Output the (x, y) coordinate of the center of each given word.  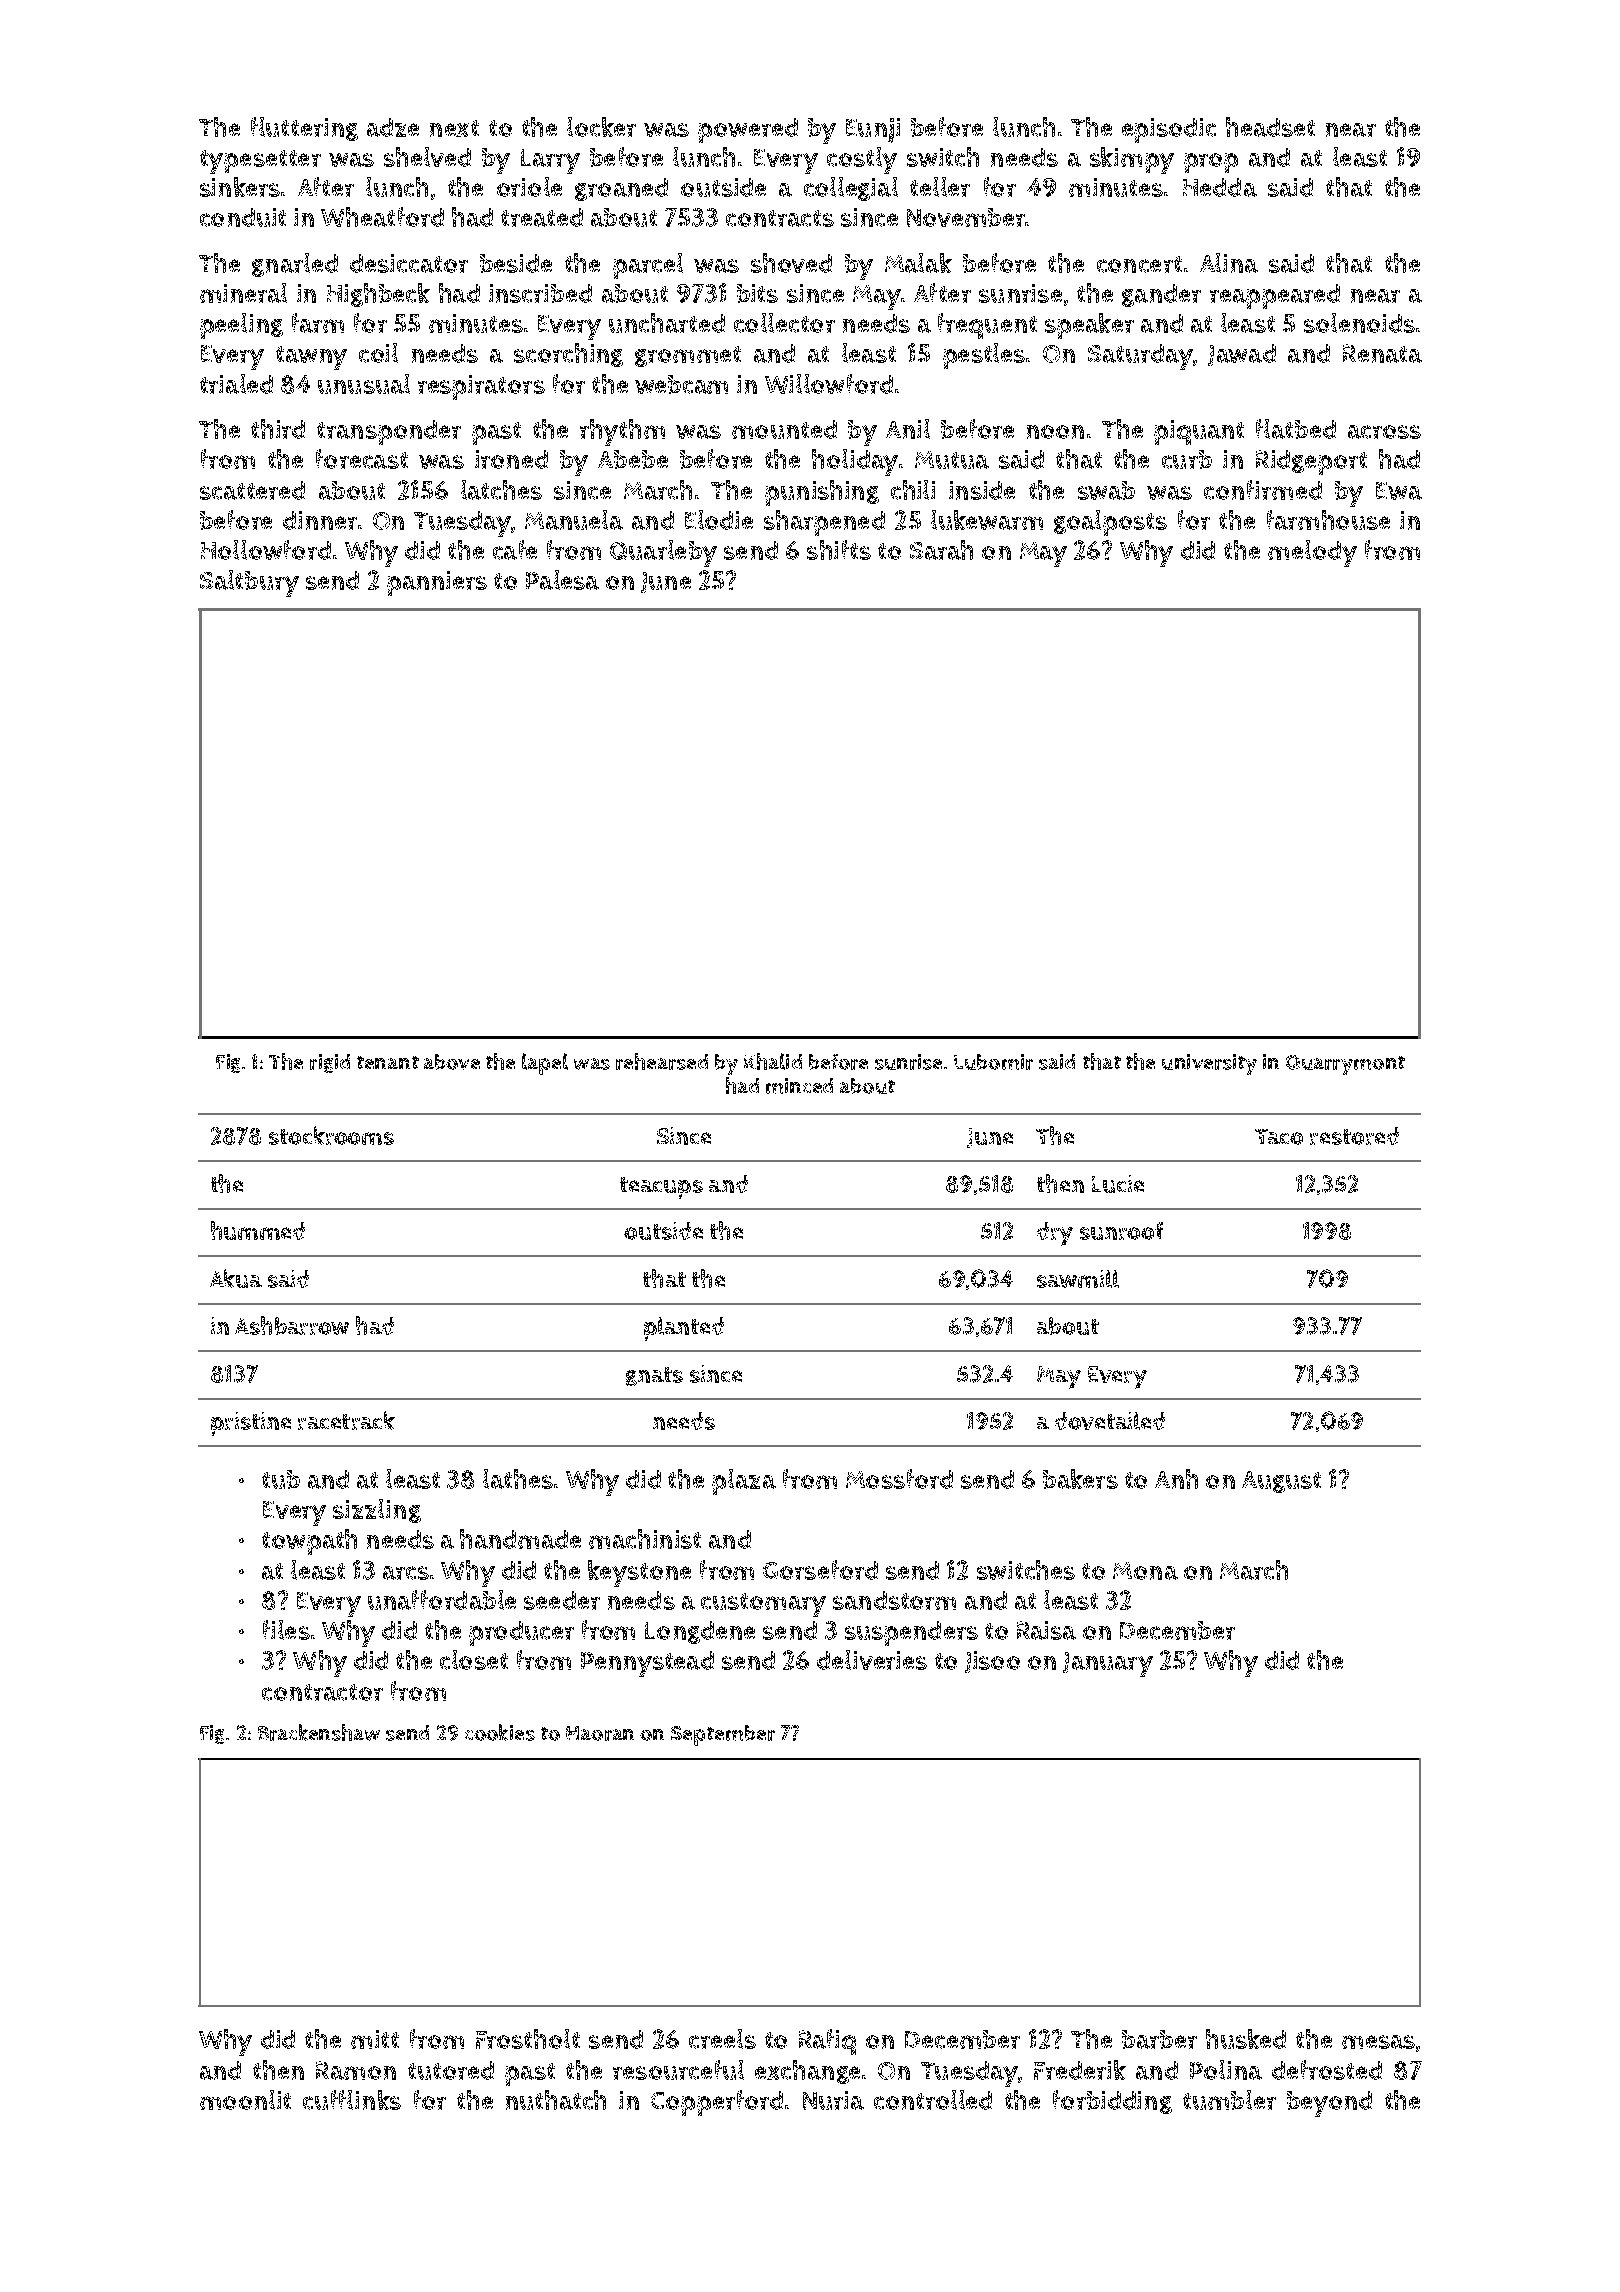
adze (393, 127)
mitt (375, 2039)
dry (1055, 1234)
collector (784, 323)
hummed (258, 1230)
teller (940, 187)
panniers (437, 583)
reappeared (1275, 296)
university (1209, 1064)
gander (1161, 295)
